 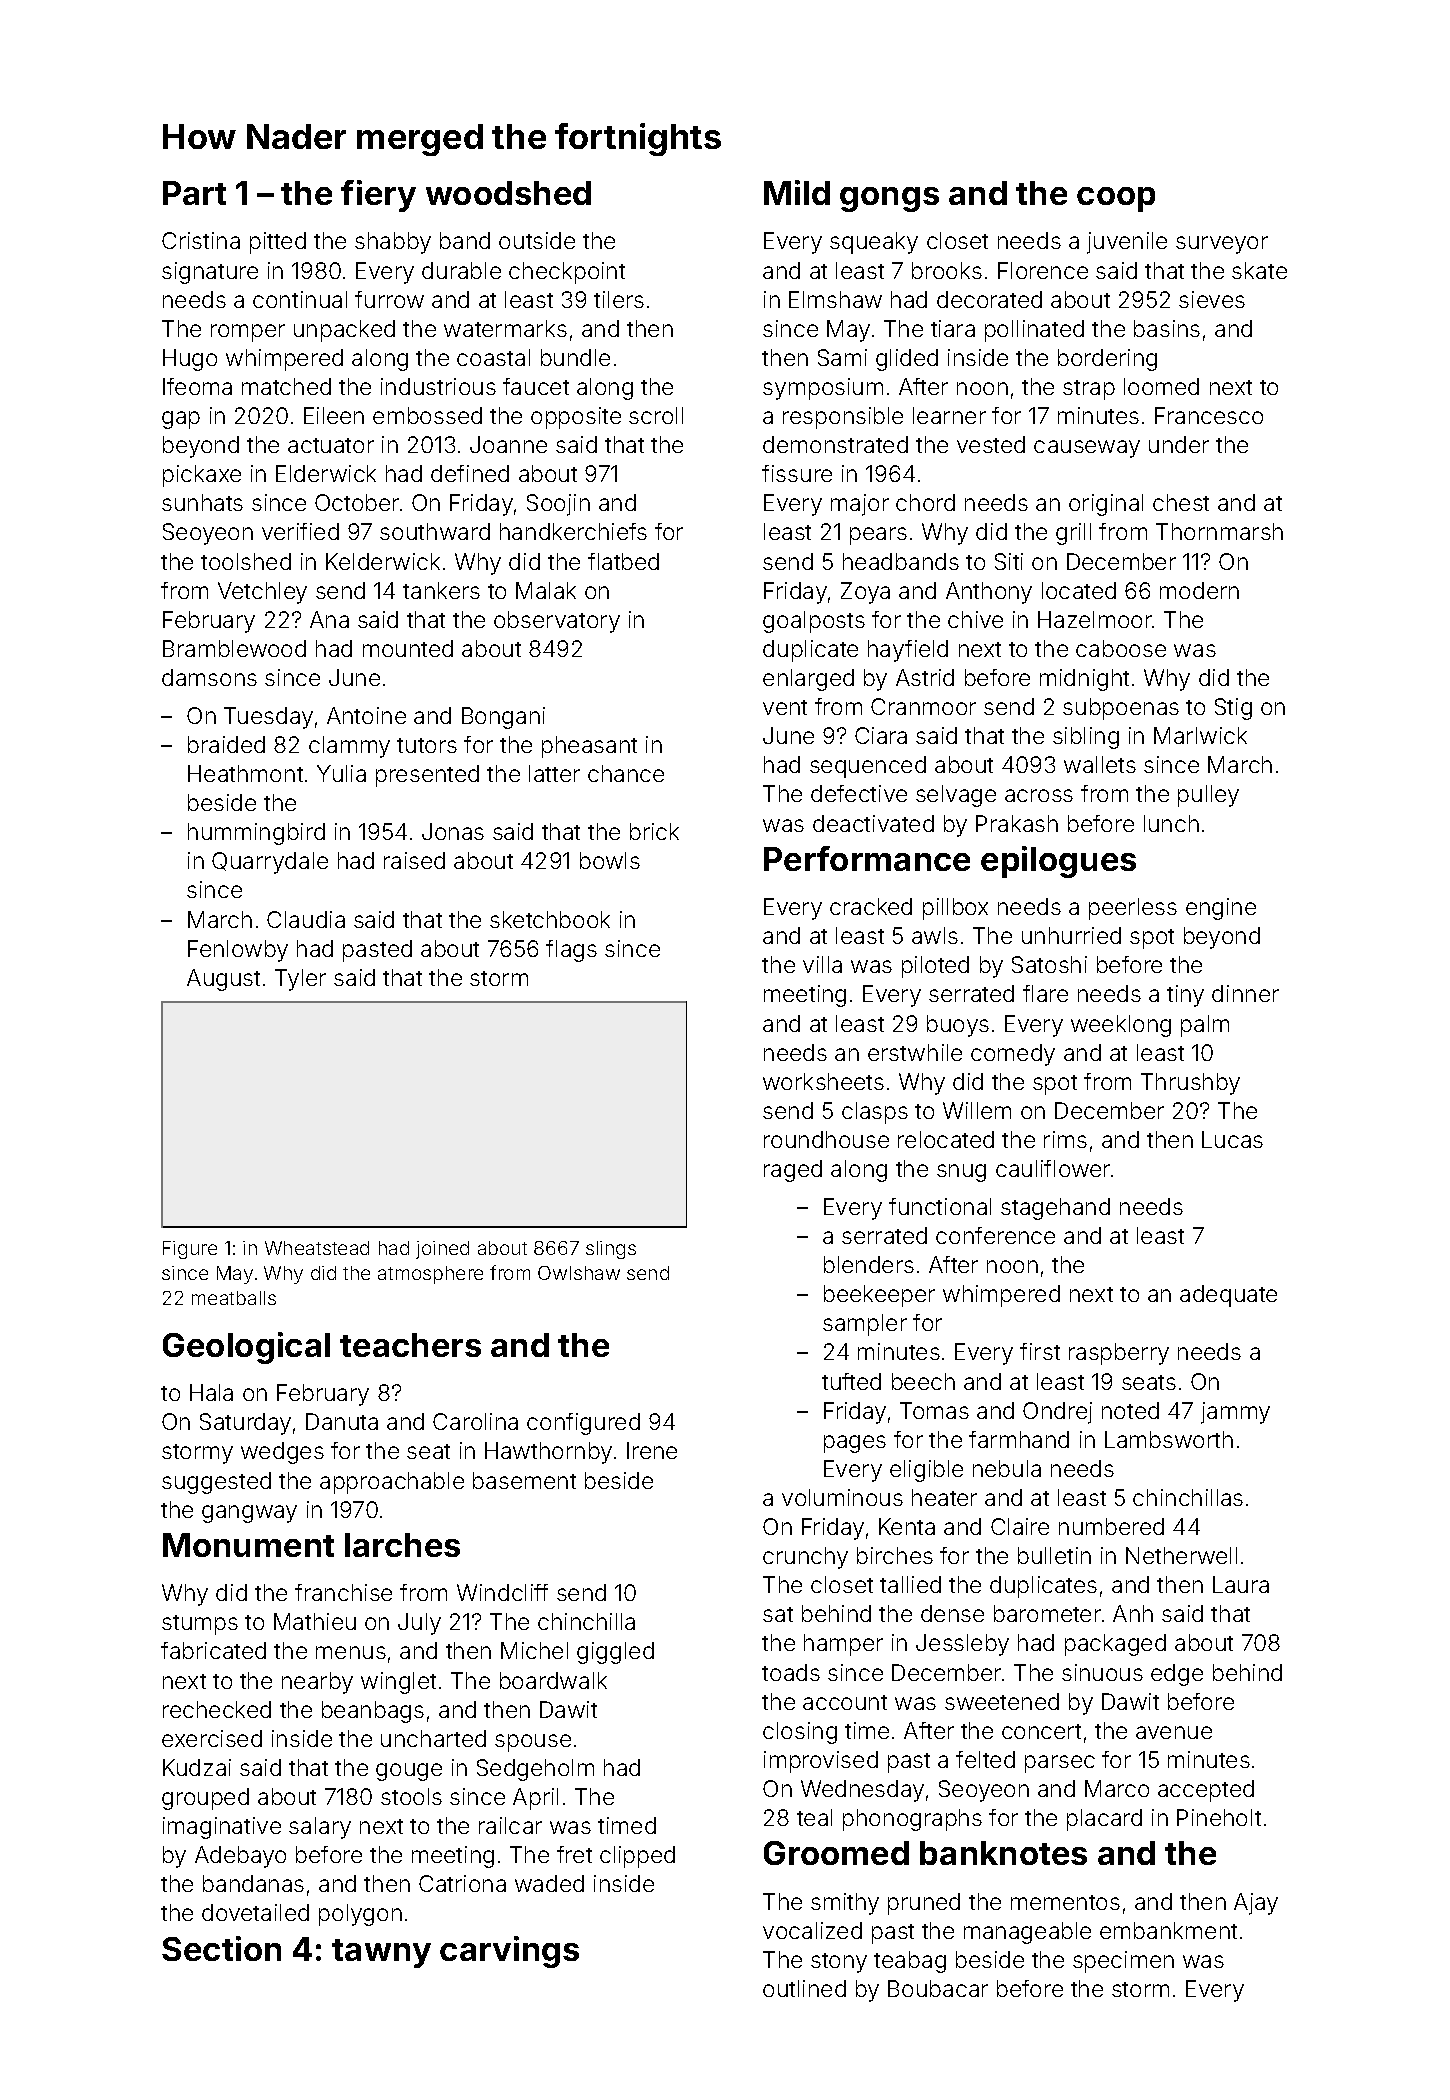 What do you see at coordinates (797, 192) in the screenshot?
I see `Mild` at bounding box center [797, 192].
